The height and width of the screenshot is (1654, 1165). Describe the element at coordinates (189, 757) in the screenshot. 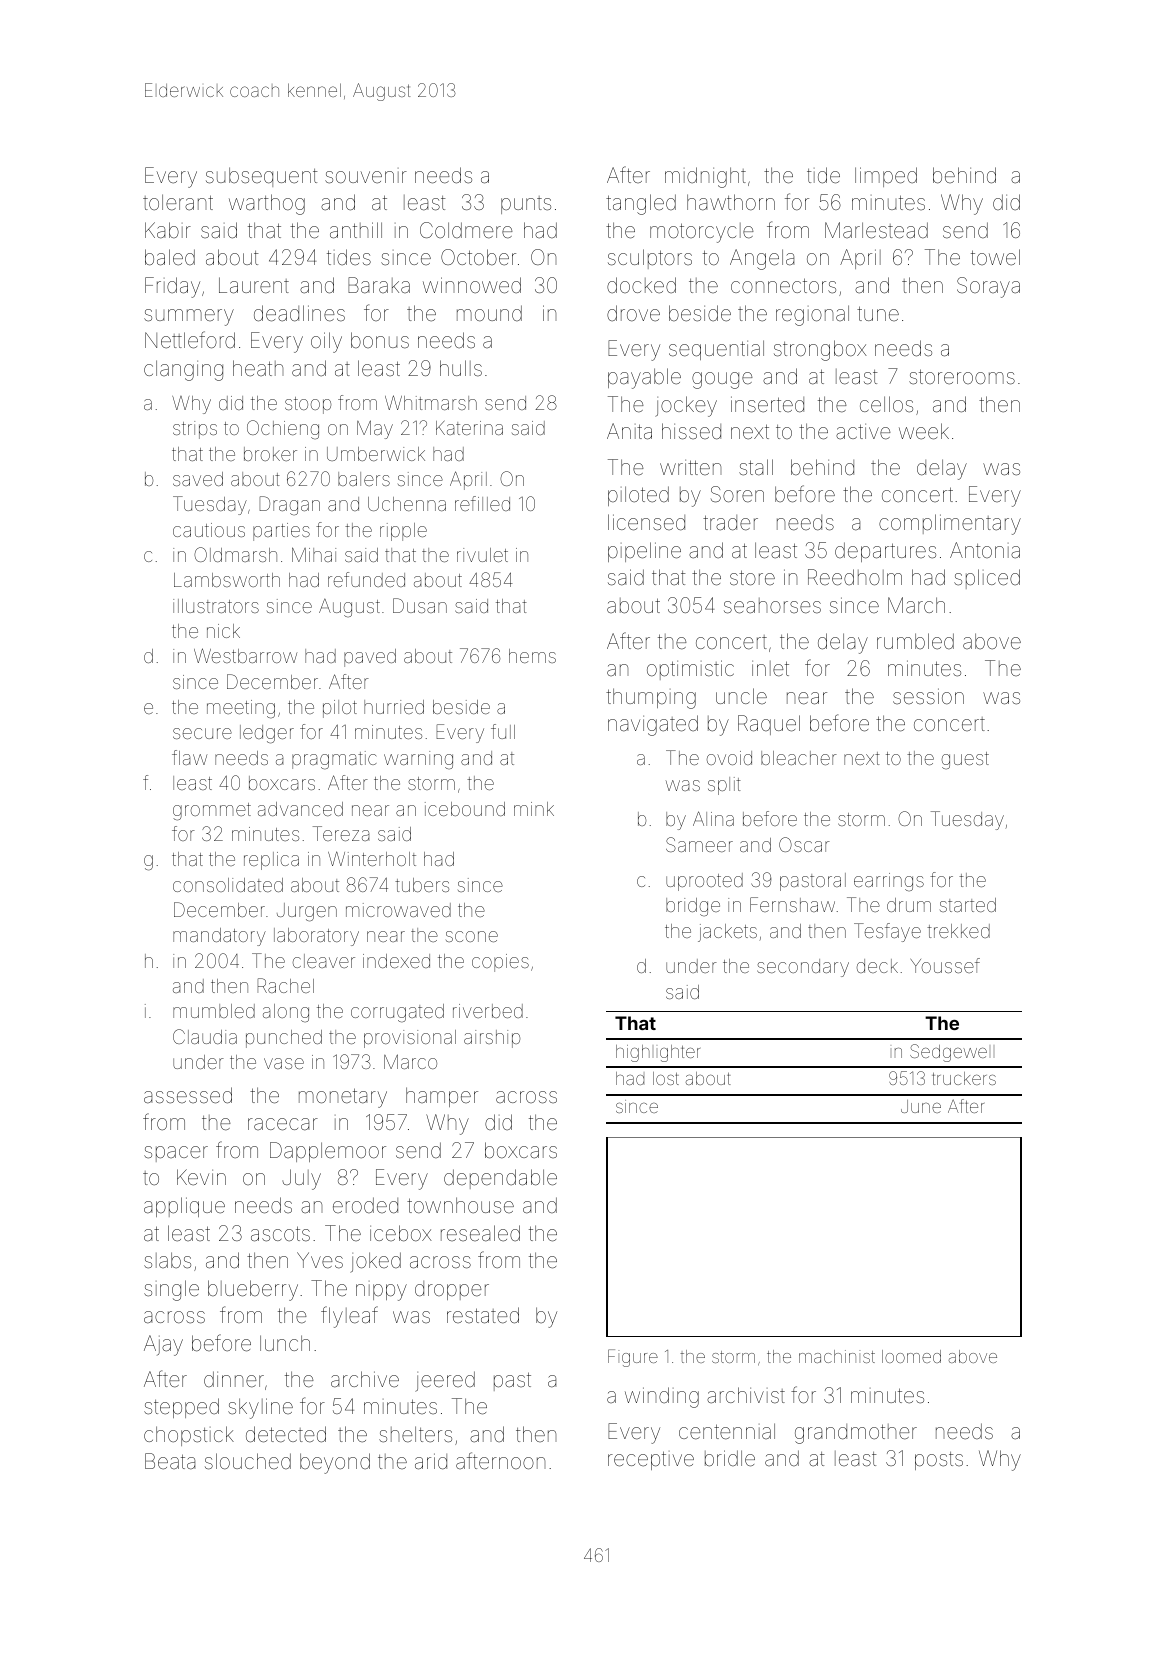

I see `flaw` at that location.
